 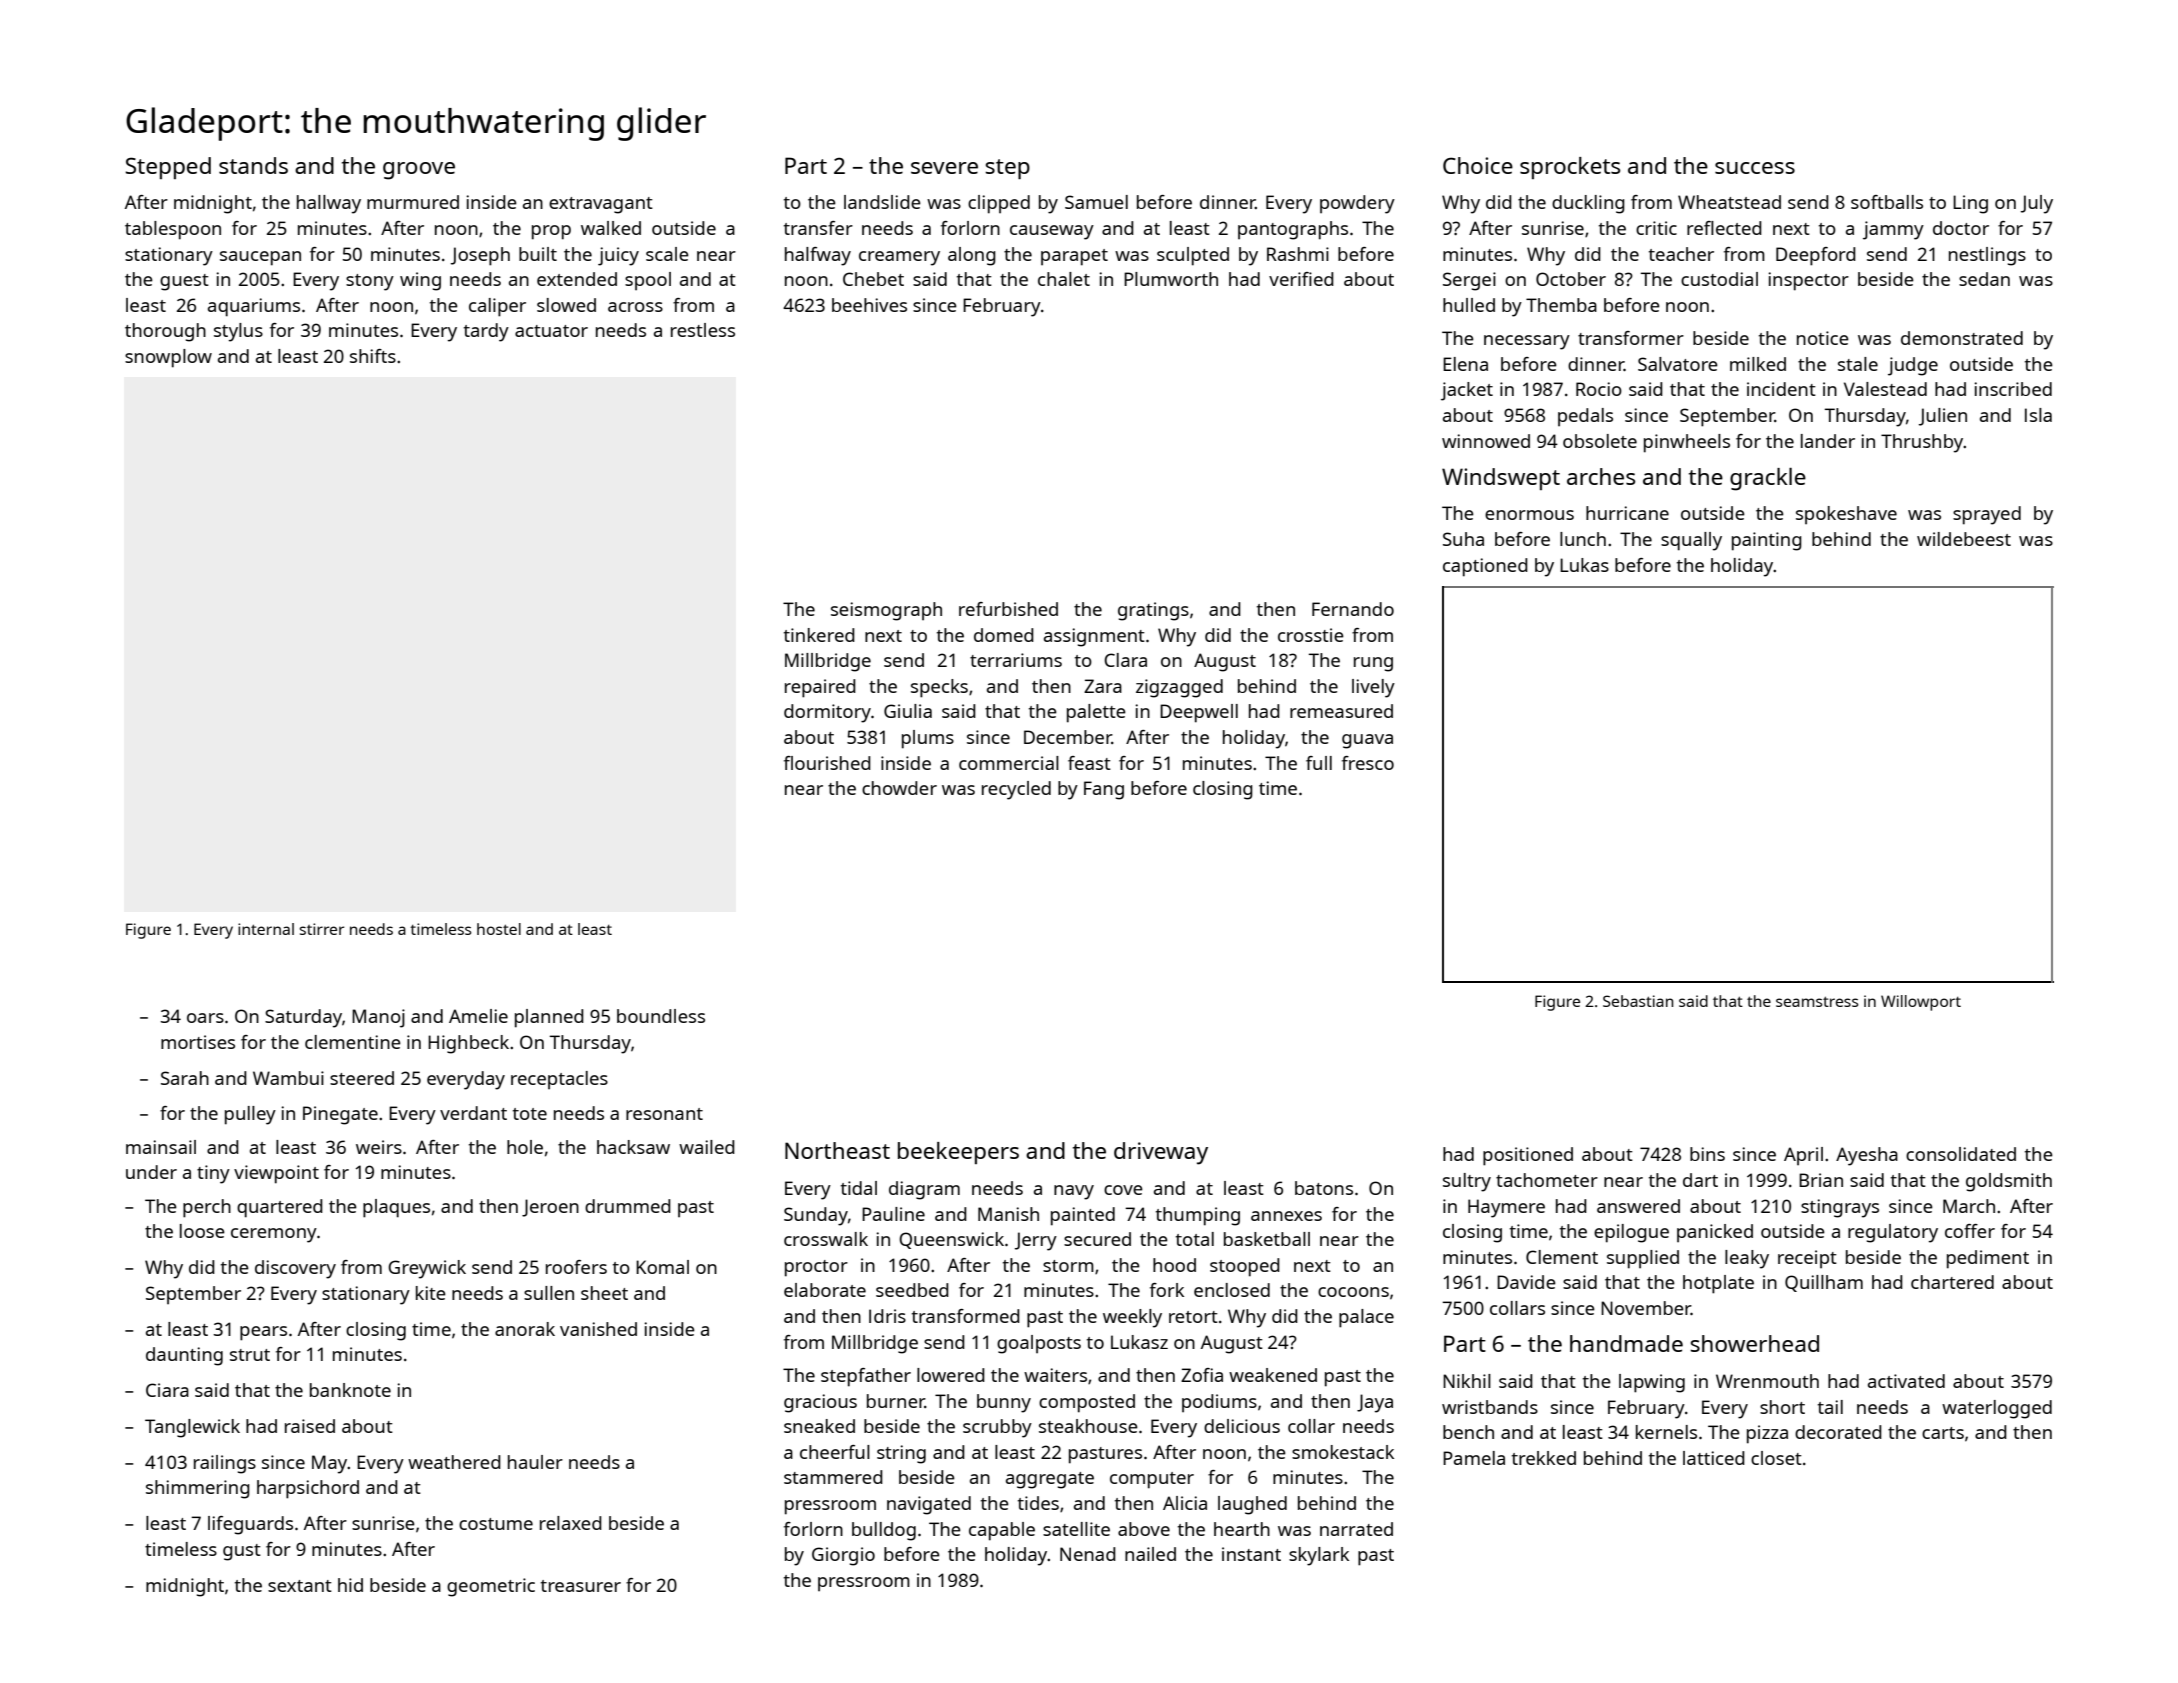 I want to click on judge, so click(x=1913, y=366).
